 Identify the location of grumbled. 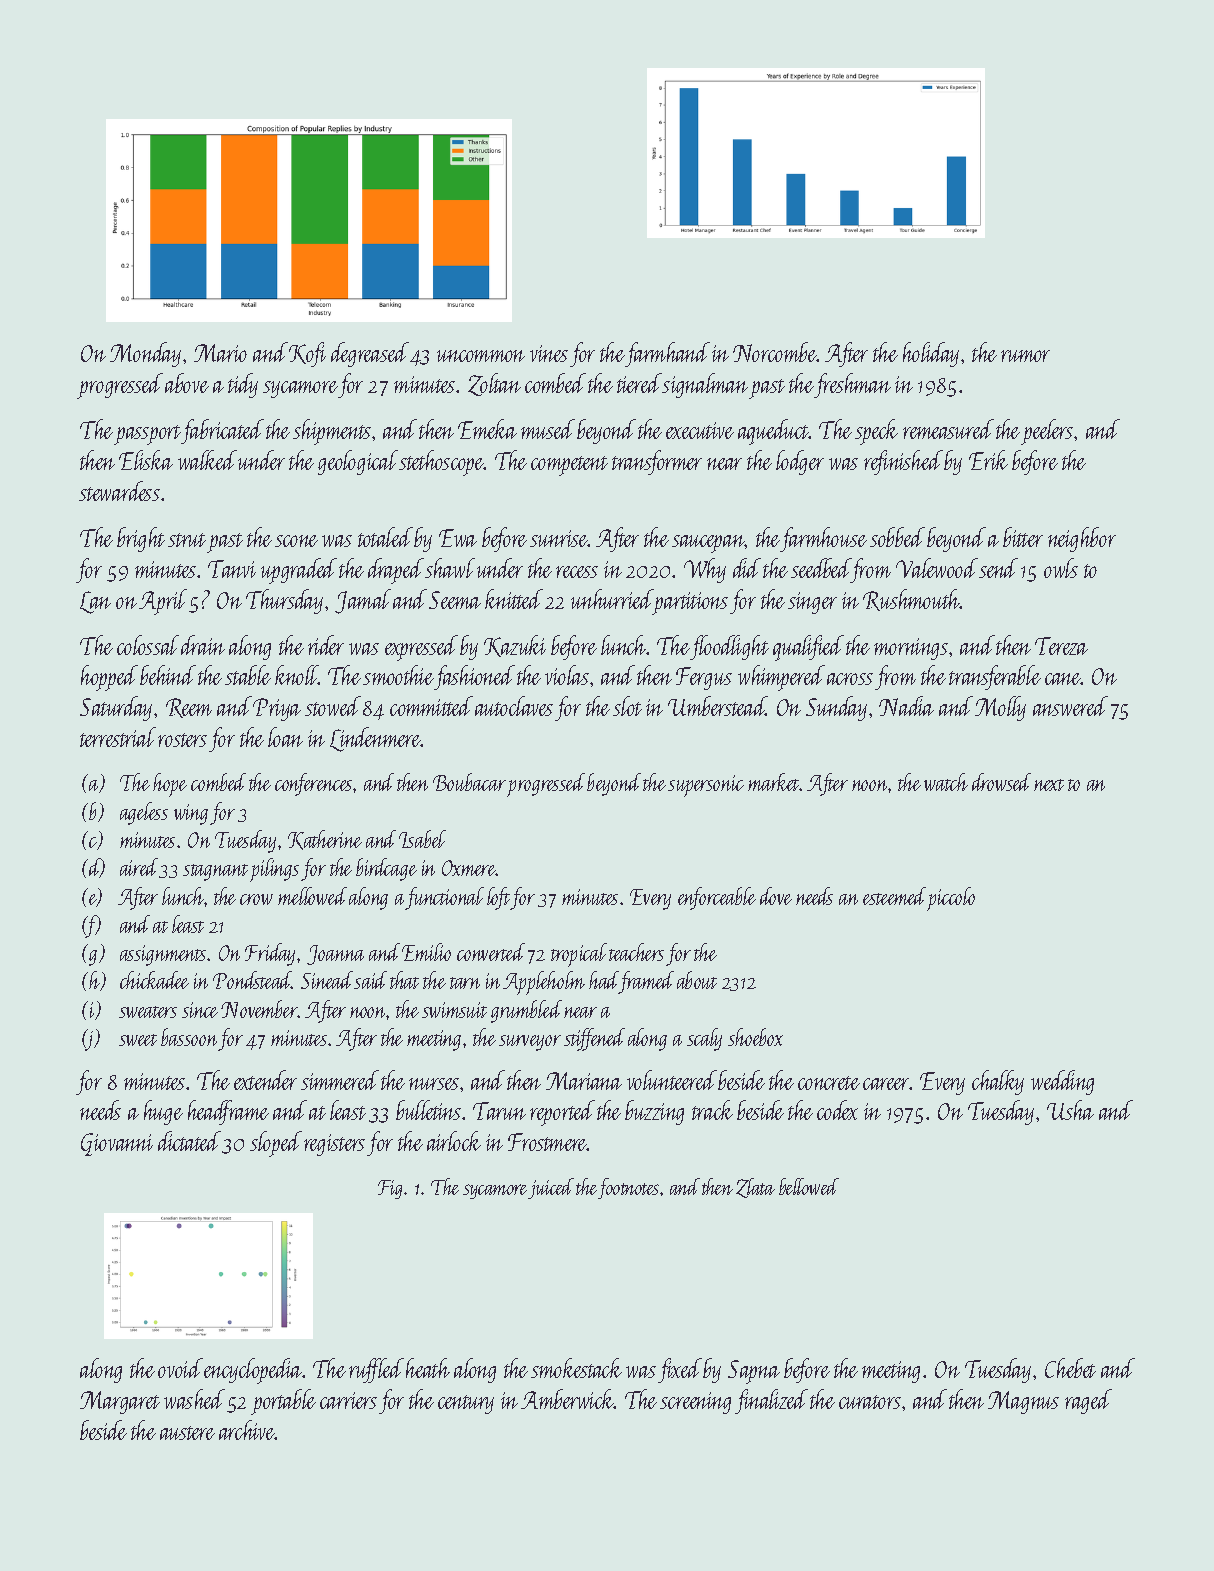
(526, 1011).
